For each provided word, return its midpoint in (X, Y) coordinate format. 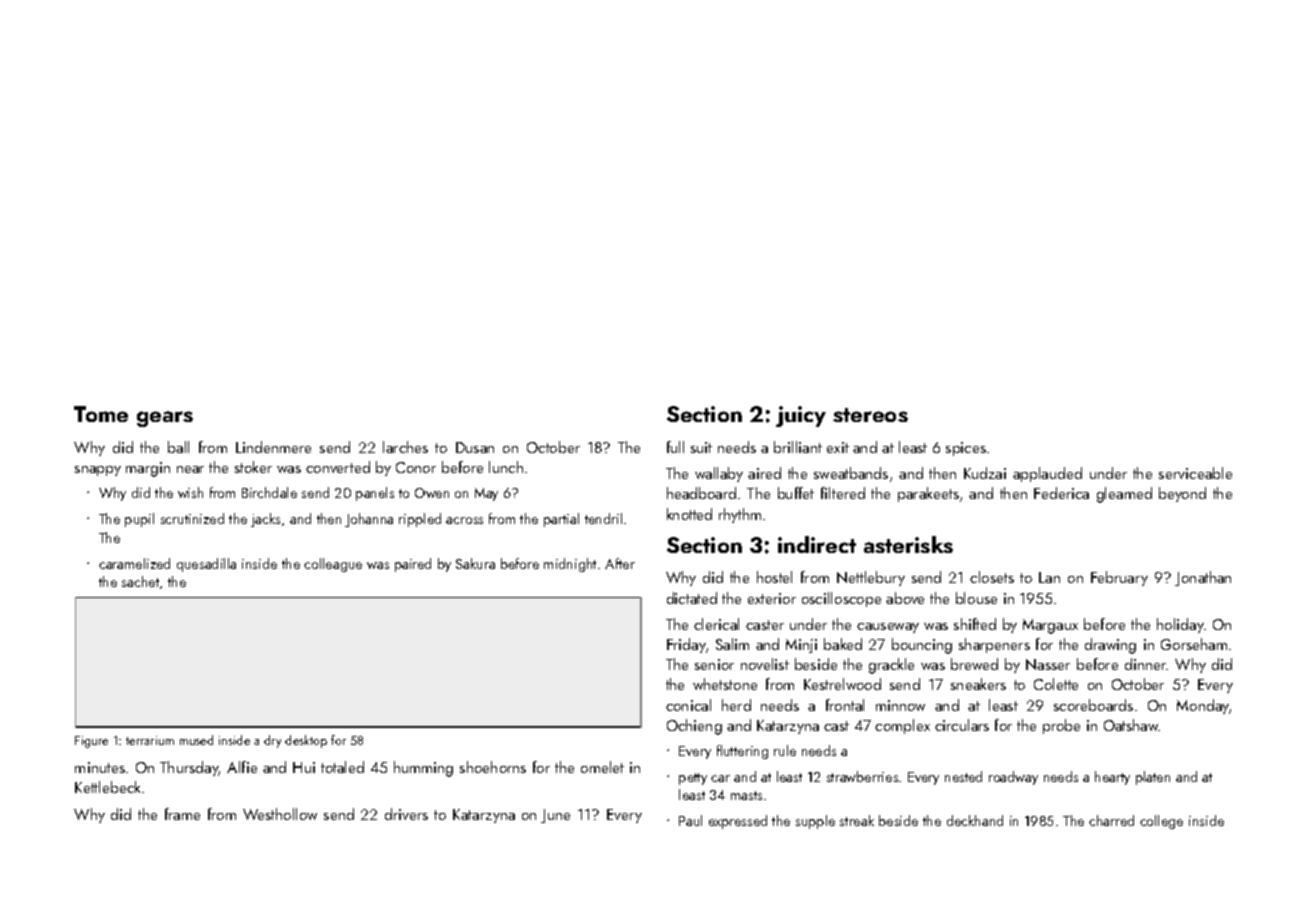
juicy (801, 416)
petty (693, 779)
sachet (140, 581)
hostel (774, 577)
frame (182, 814)
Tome (101, 414)
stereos (870, 415)
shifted (975, 624)
